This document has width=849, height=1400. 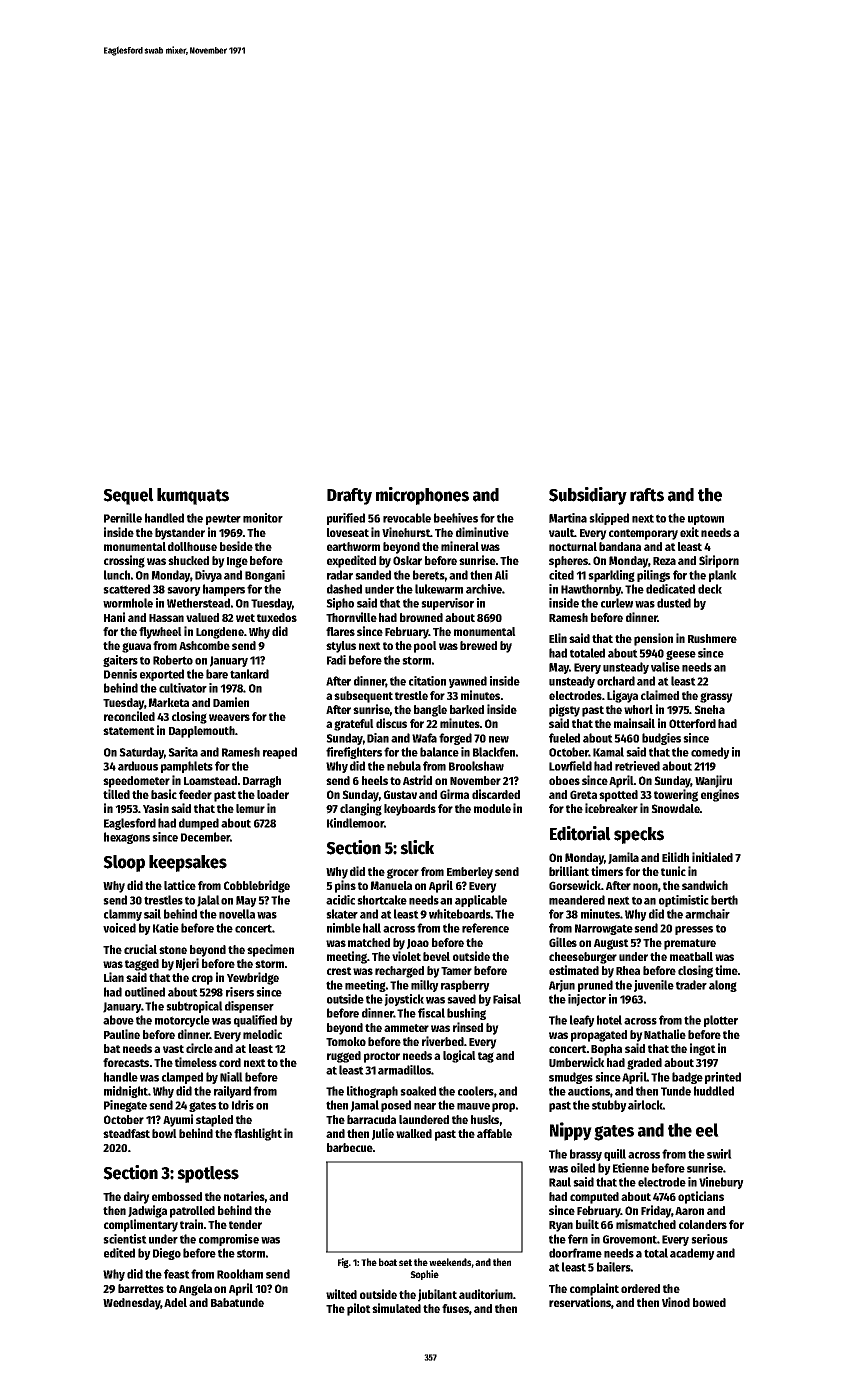 What do you see at coordinates (173, 1049) in the document?
I see `vast` at bounding box center [173, 1049].
